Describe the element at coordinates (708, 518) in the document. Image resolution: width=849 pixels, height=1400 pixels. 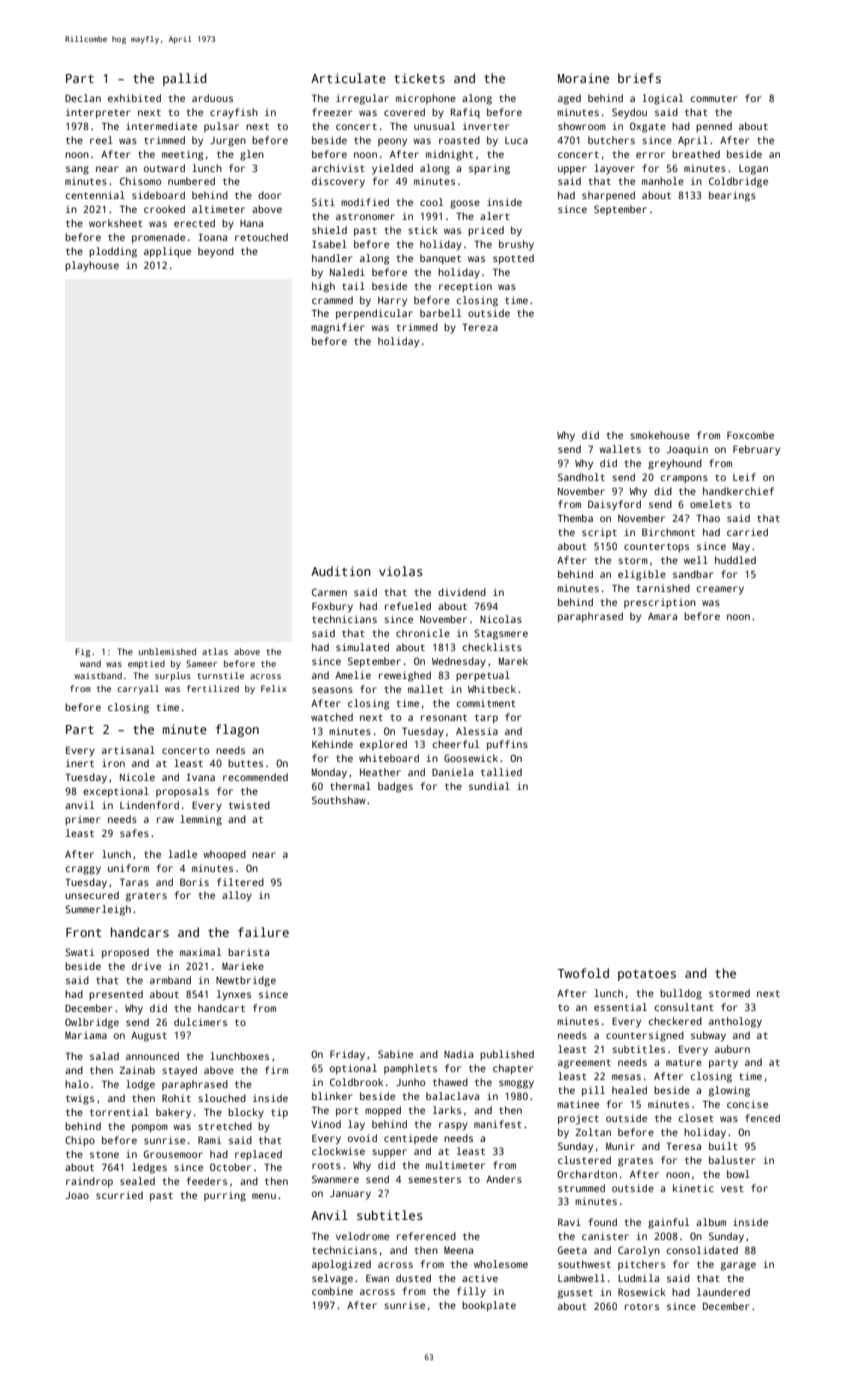
I see `Thao` at that location.
